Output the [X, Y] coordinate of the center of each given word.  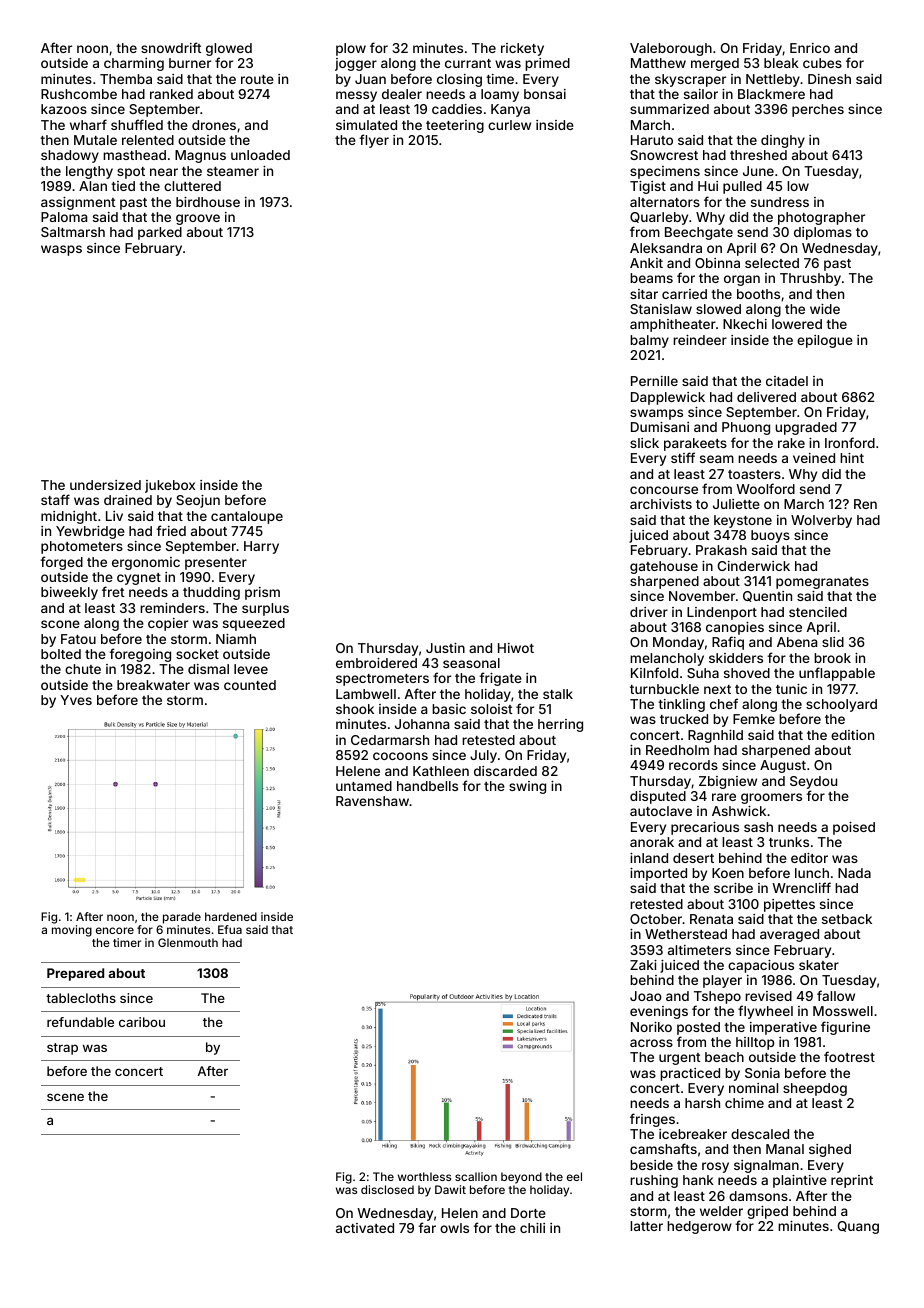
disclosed [387, 1189]
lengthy [89, 172]
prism [262, 593]
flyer [374, 141]
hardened [231, 916]
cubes [822, 63]
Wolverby [821, 521]
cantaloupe [247, 517]
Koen [728, 873]
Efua [230, 929]
